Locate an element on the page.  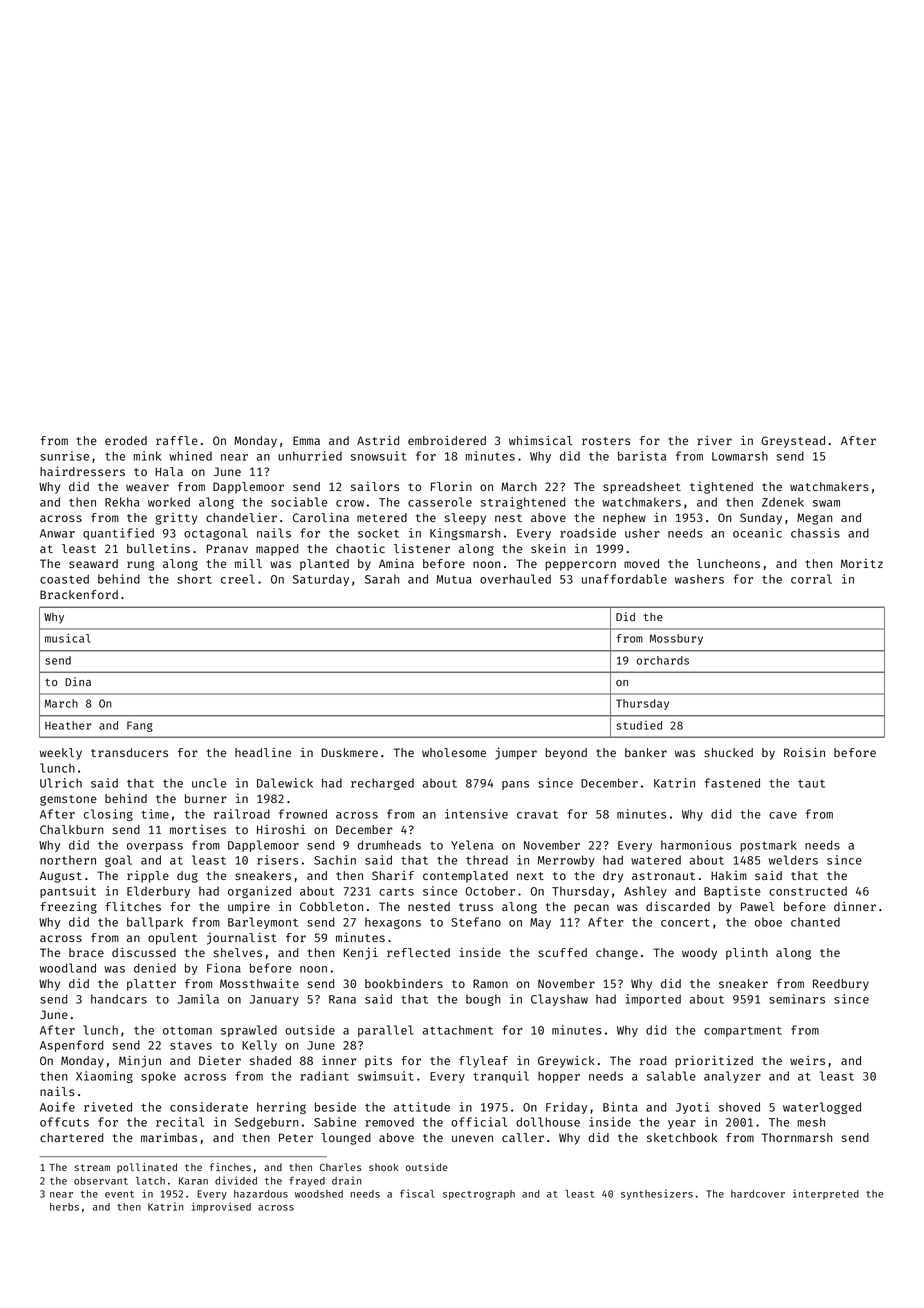
Saturday is located at coordinates (321, 580).
